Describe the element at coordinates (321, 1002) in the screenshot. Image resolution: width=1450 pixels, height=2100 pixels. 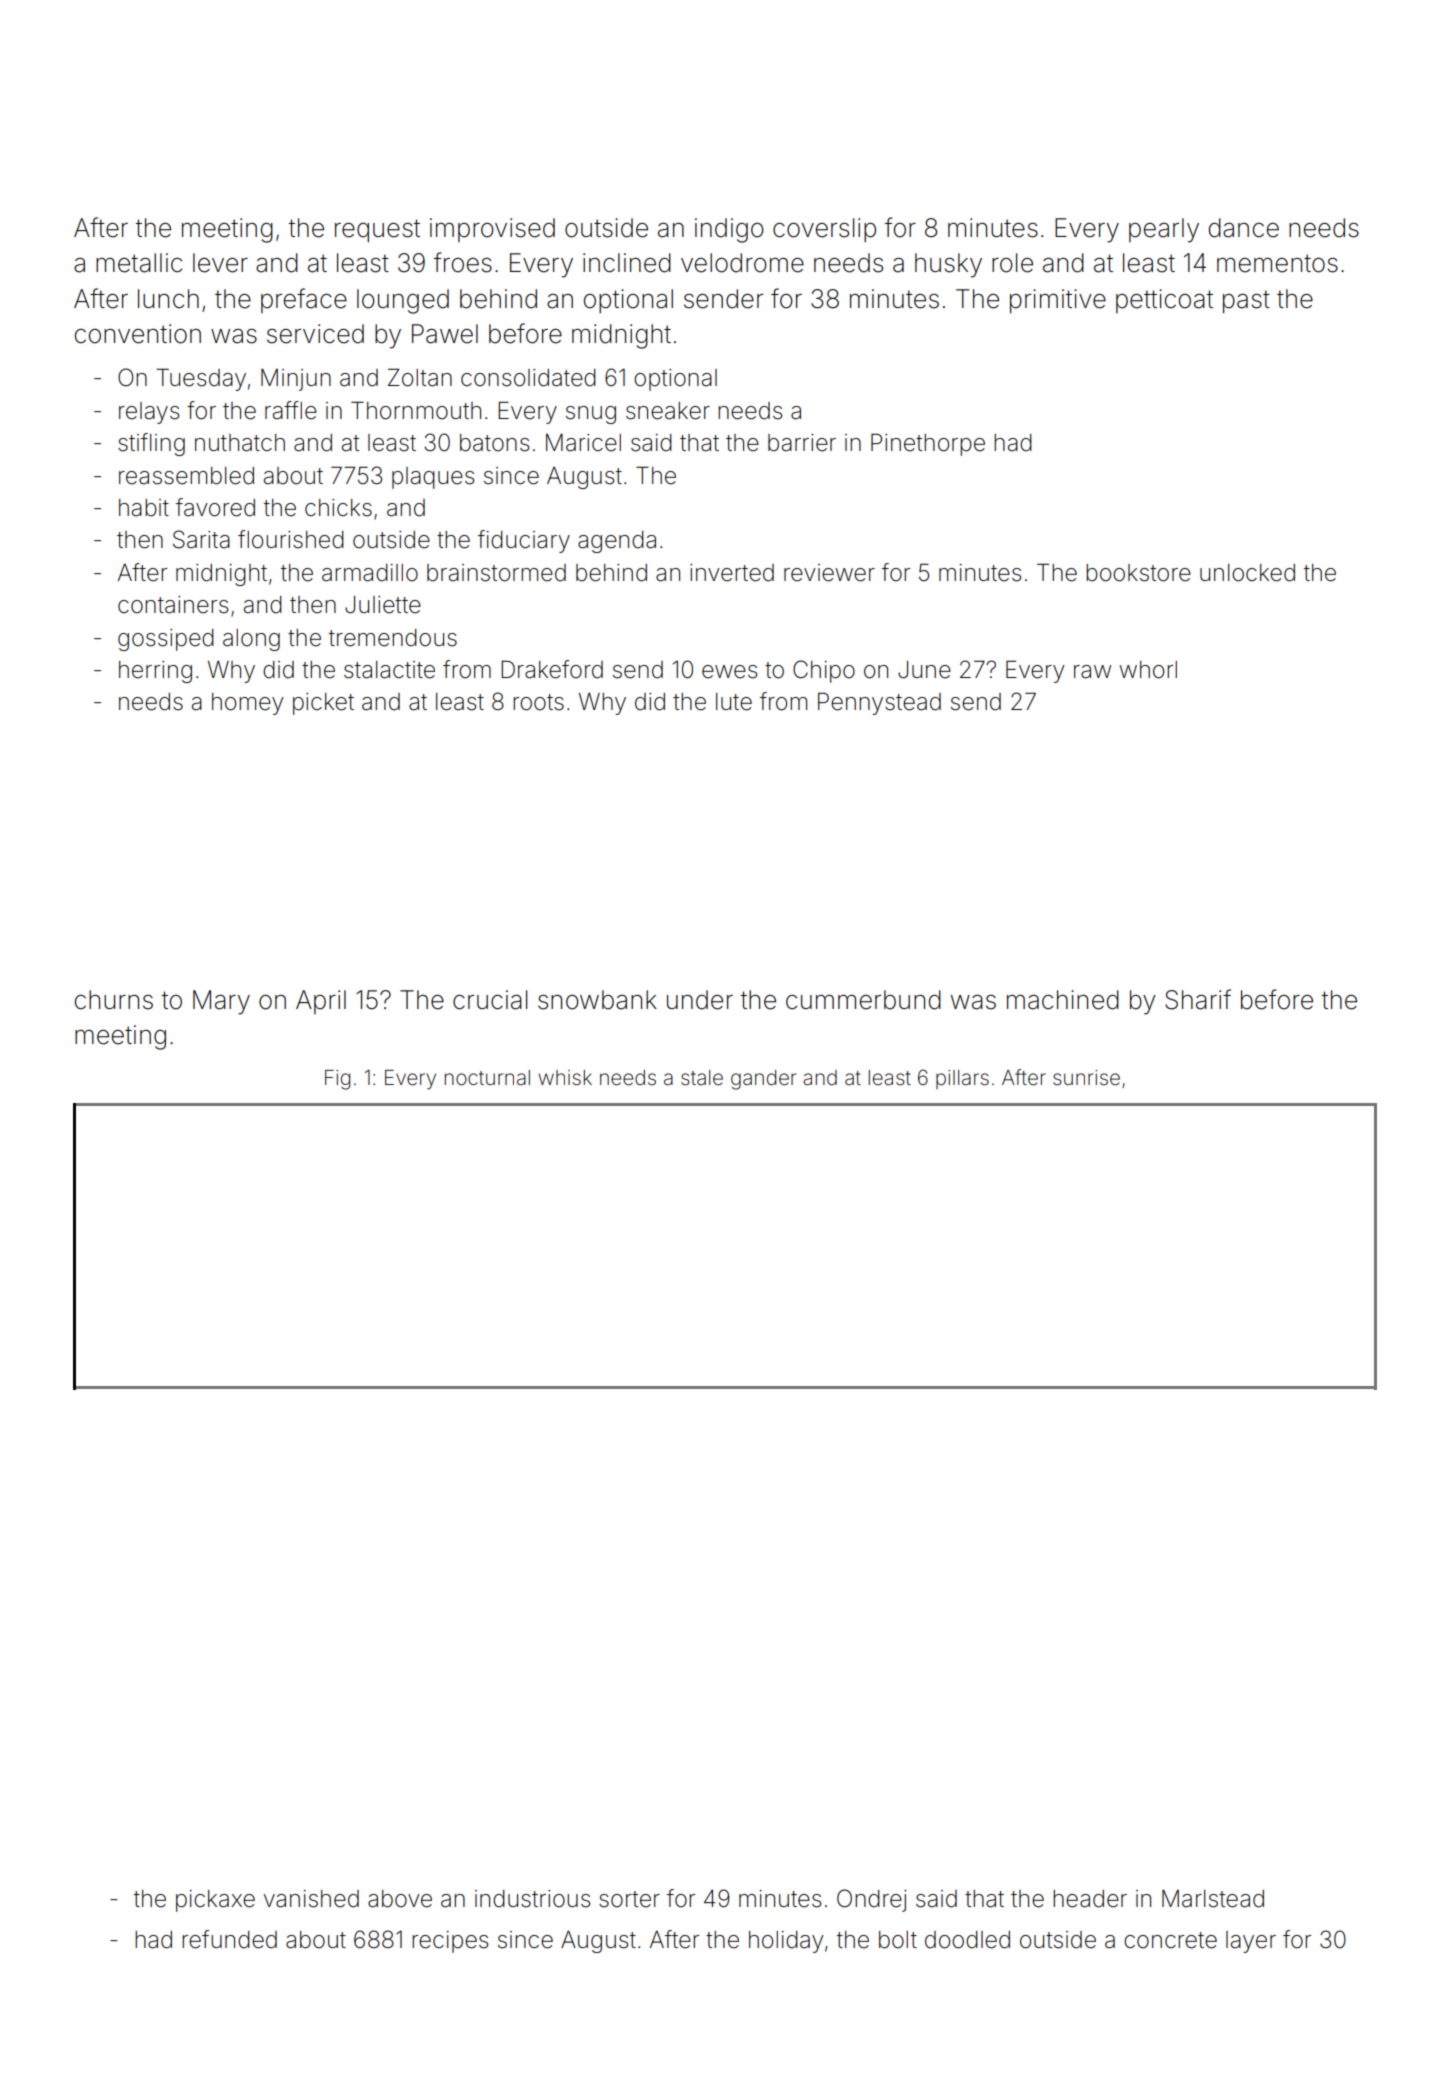
I see `April` at that location.
